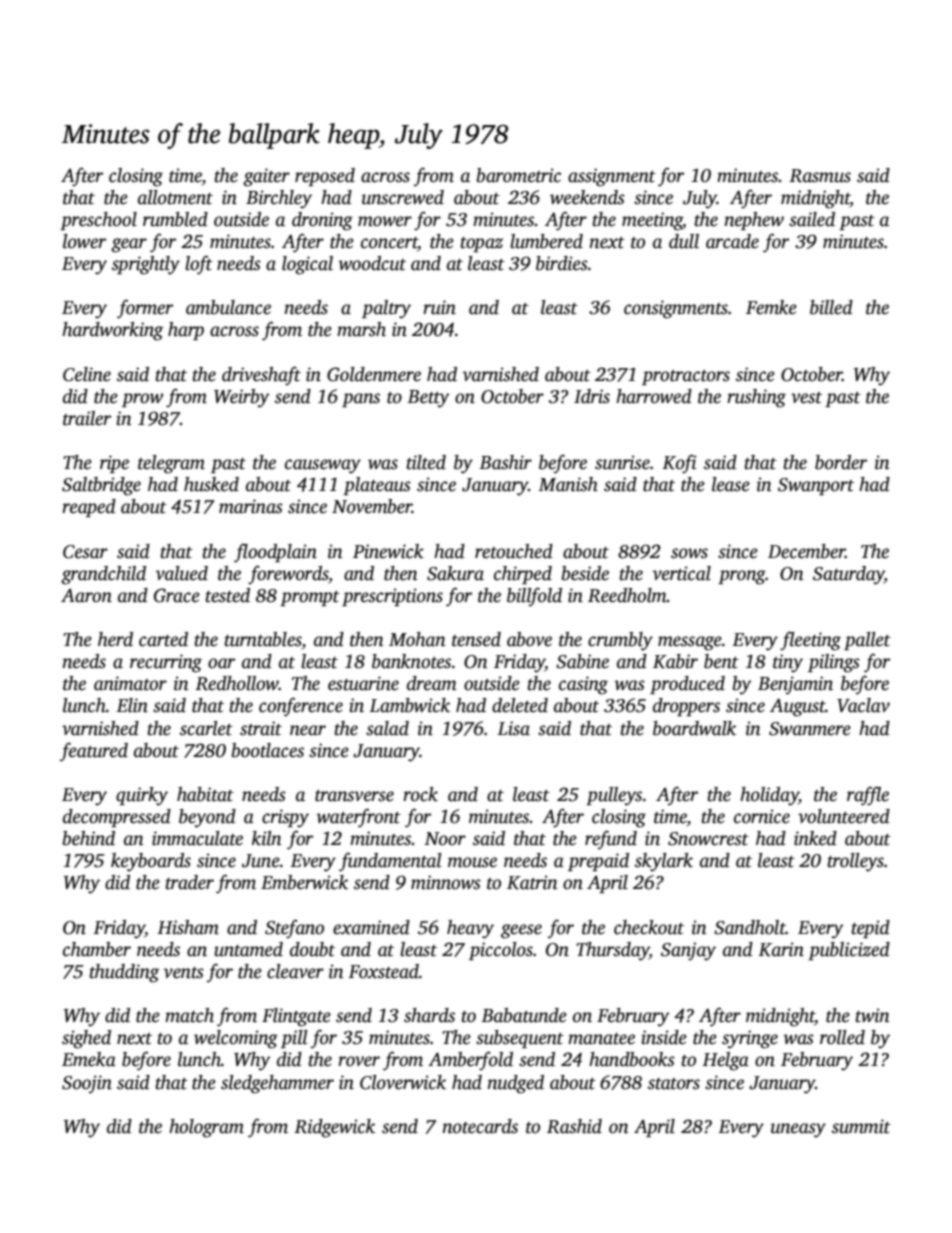 The height and width of the image is (1233, 952). What do you see at coordinates (279, 199) in the image?
I see `Birchley` at bounding box center [279, 199].
